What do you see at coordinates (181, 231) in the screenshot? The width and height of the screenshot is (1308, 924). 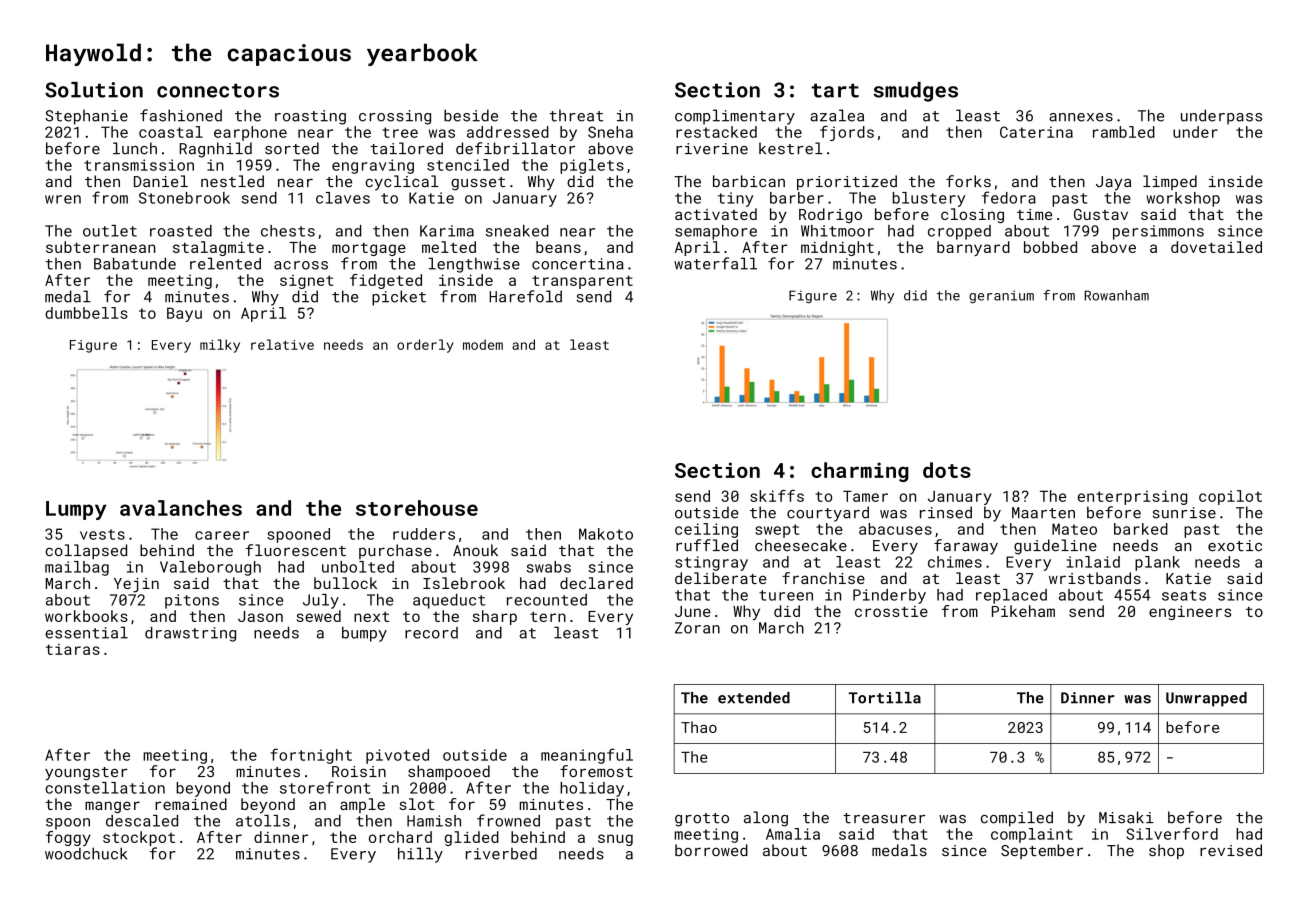 I see `roasted` at bounding box center [181, 231].
